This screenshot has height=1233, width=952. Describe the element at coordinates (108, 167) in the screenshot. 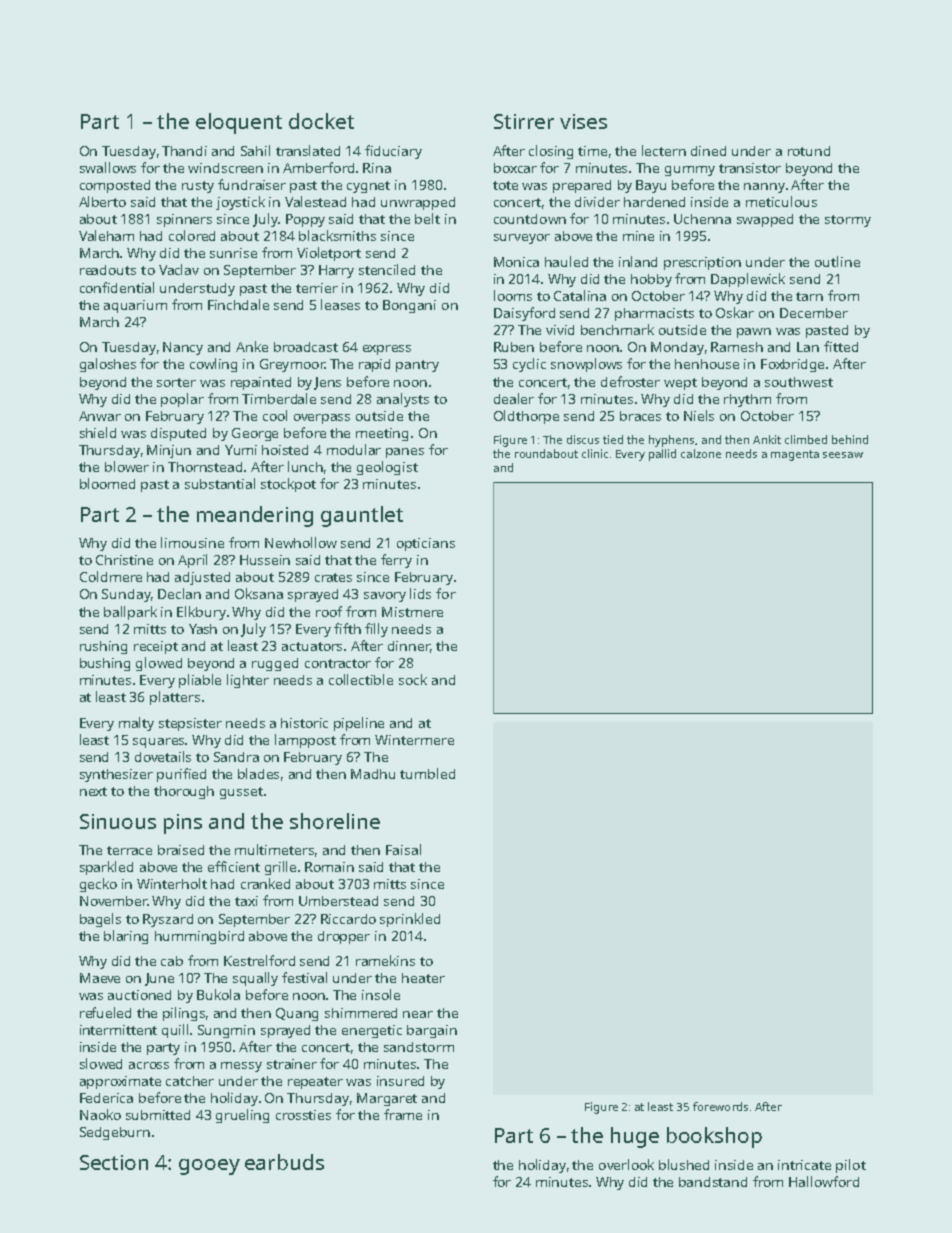

I see `swallows` at that location.
